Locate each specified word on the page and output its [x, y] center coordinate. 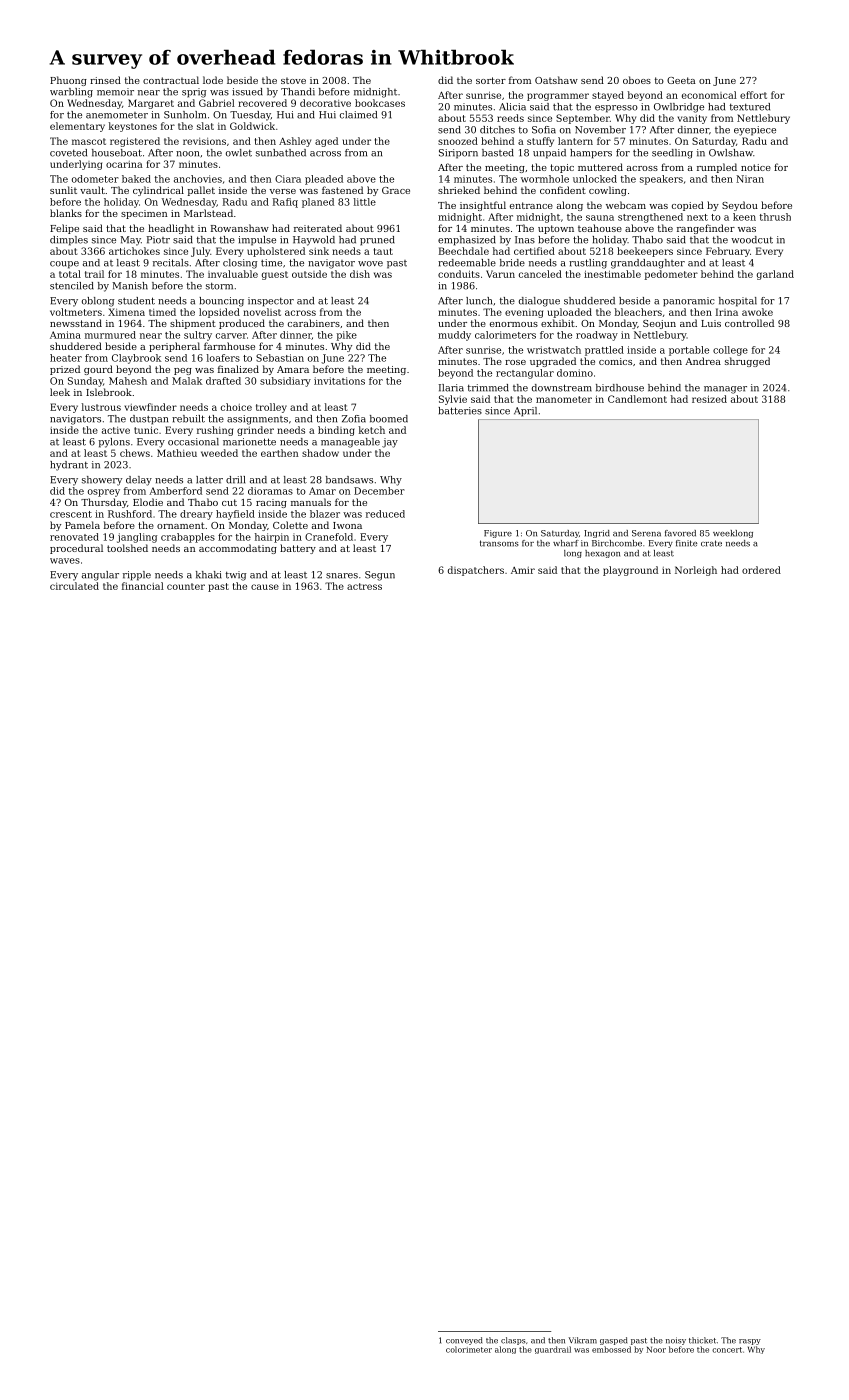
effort [753, 95]
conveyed [464, 1341]
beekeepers [645, 252]
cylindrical [158, 191]
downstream [562, 388]
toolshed [127, 548]
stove [293, 80]
